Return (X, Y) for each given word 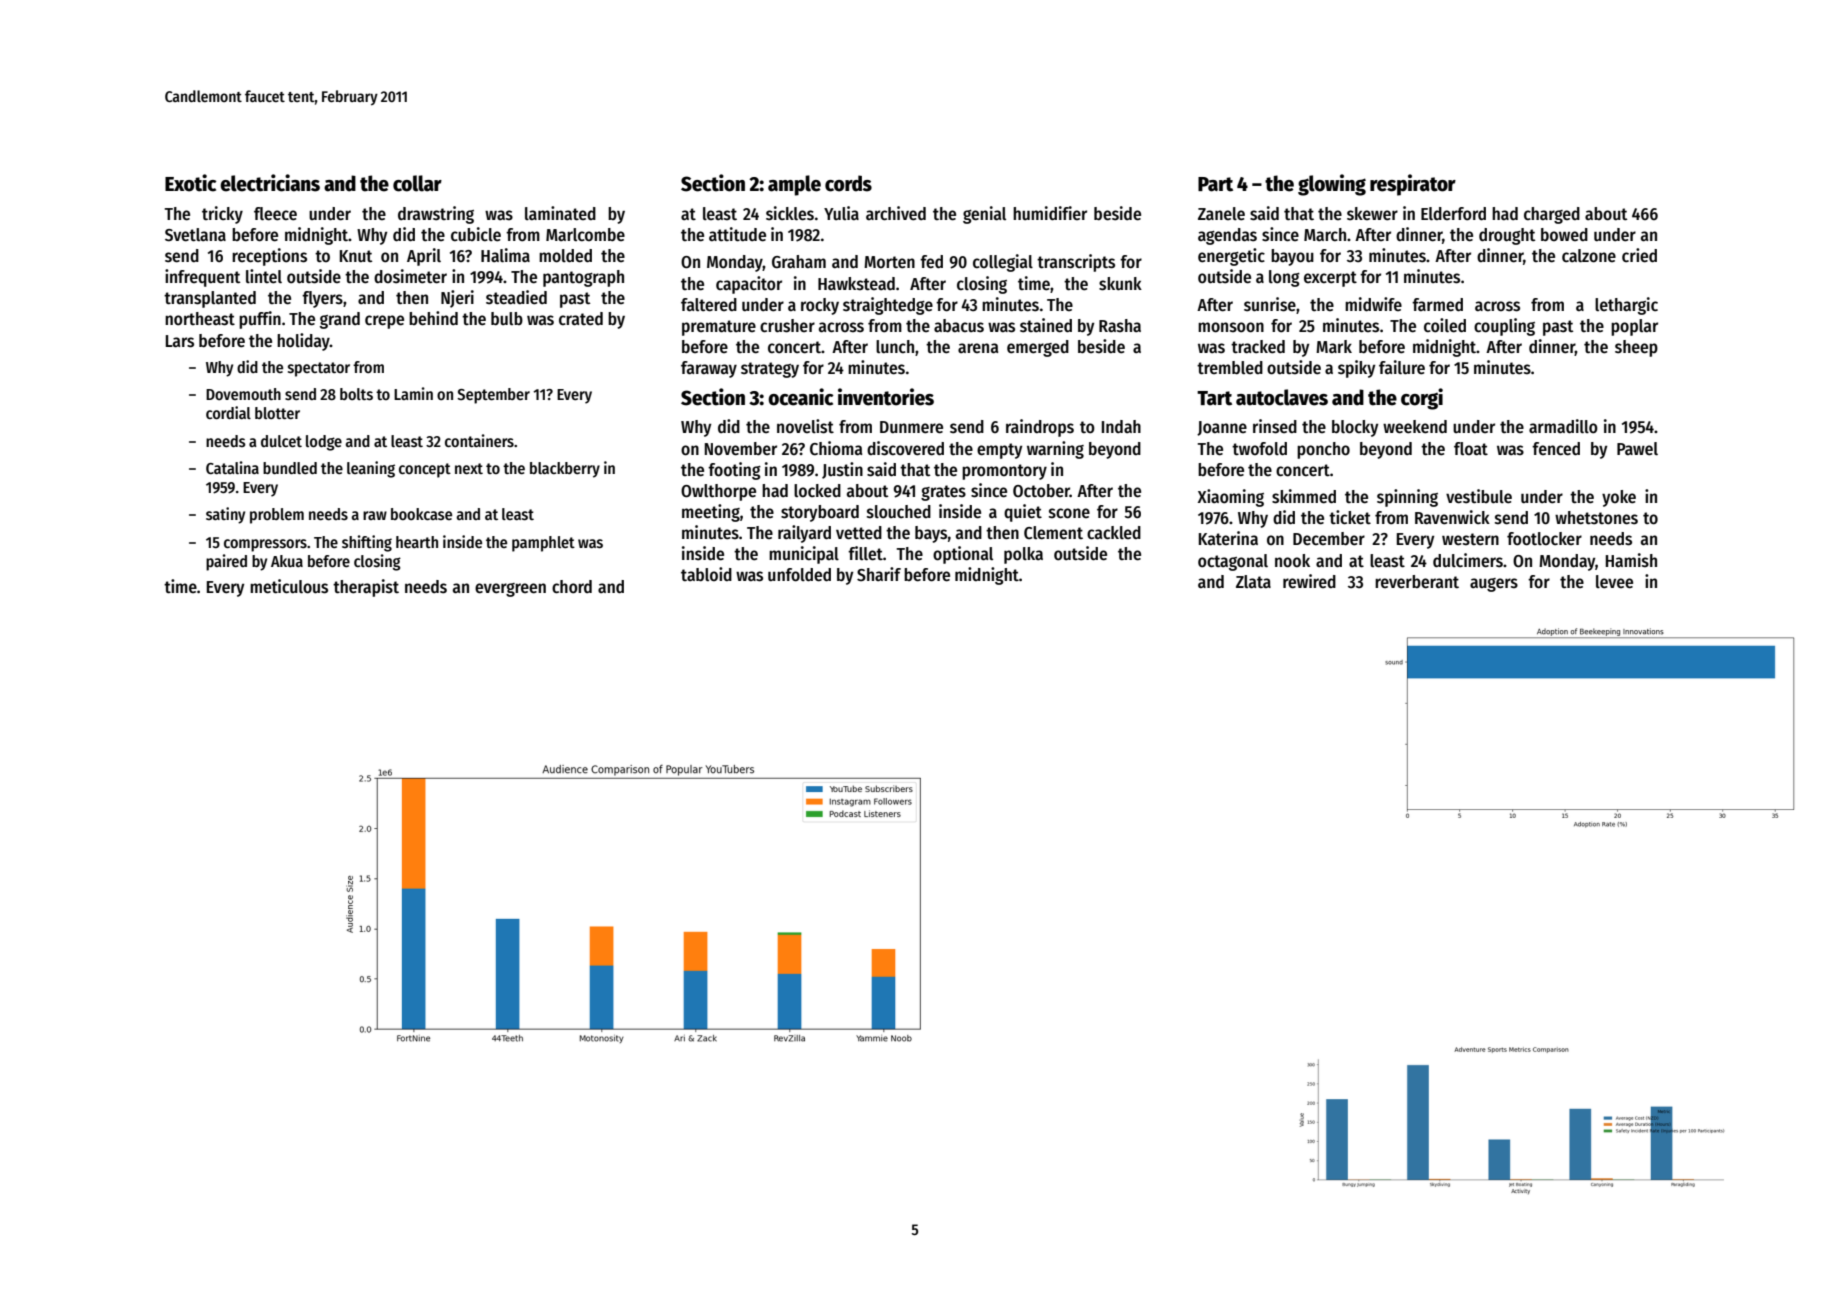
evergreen (510, 590)
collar (417, 183)
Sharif (879, 574)
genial (984, 215)
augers (1494, 585)
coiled (1445, 325)
